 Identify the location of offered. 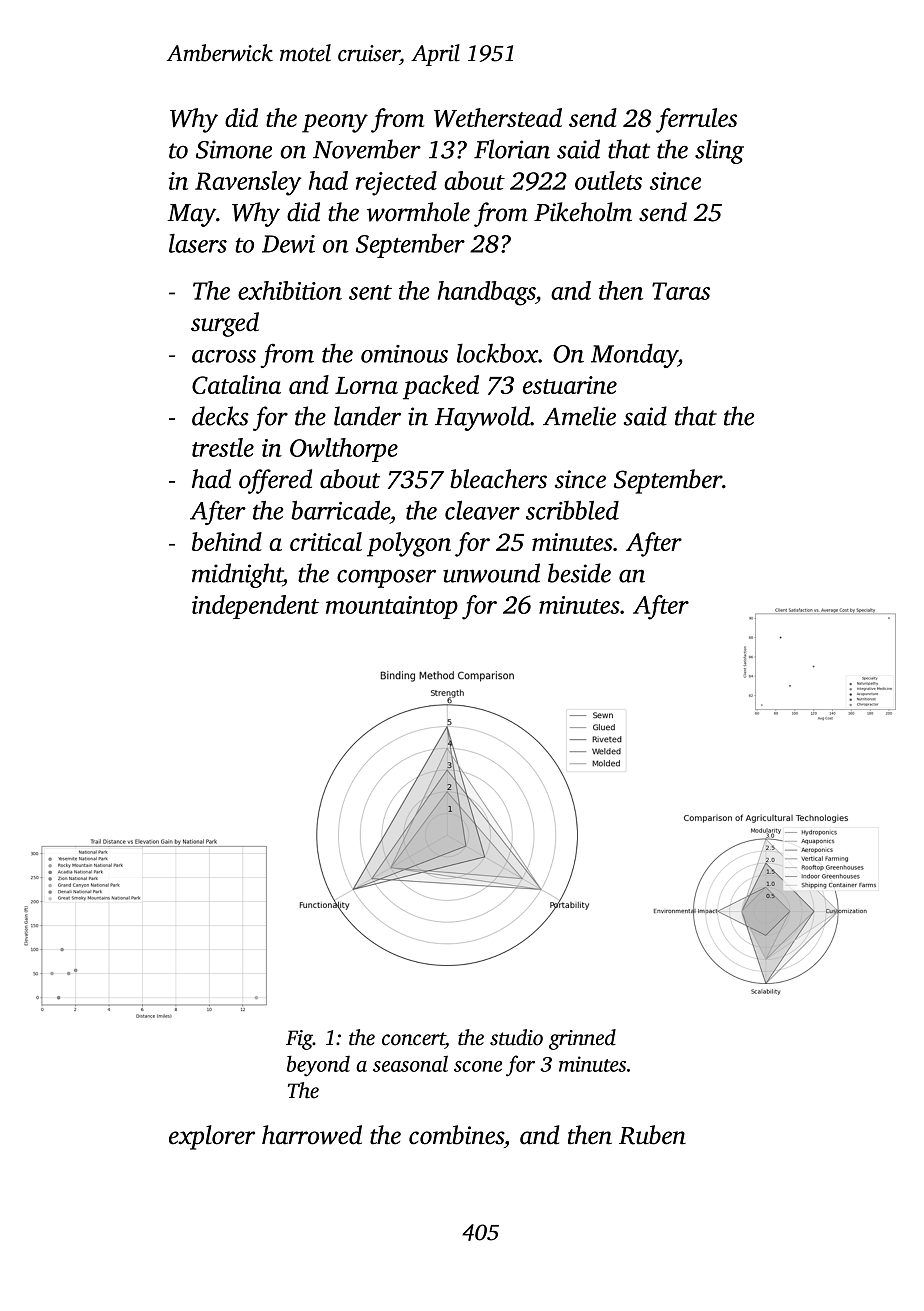
(275, 481).
